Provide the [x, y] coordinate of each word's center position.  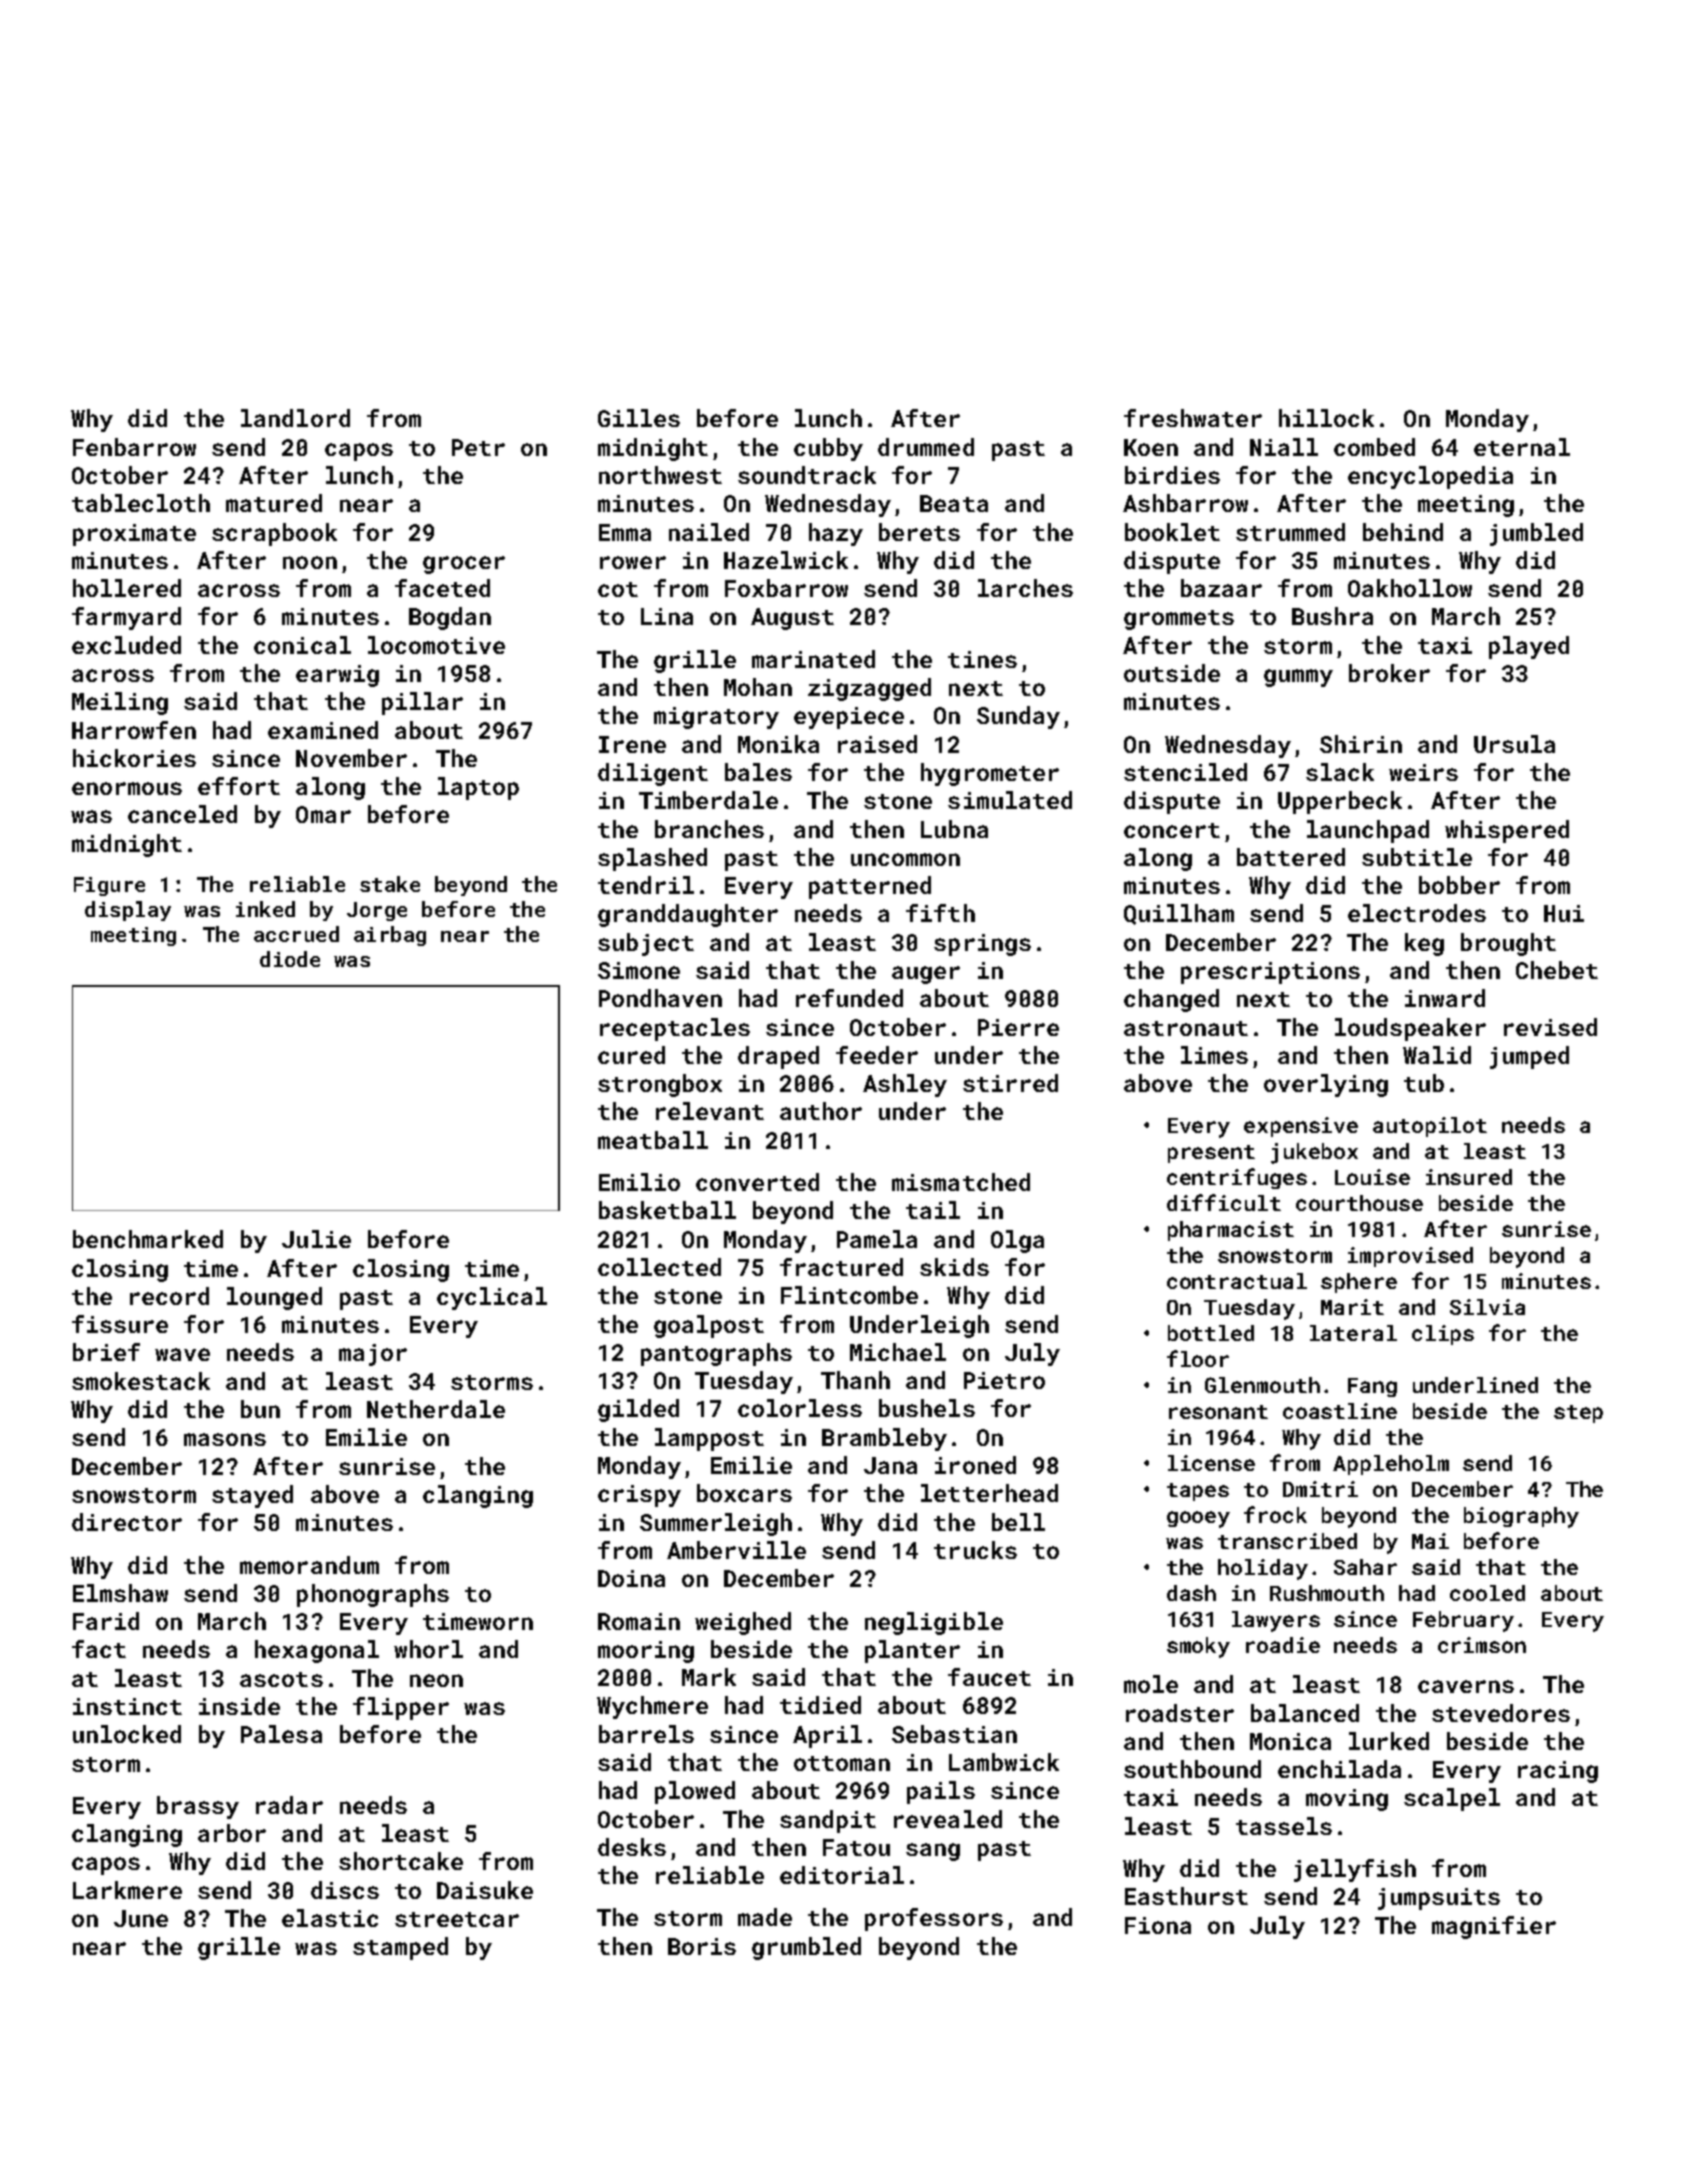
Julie [316, 1239]
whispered [1507, 831]
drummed [926, 447]
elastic [330, 1918]
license [1211, 1463]
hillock [1326, 418]
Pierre [1018, 1027]
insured [1469, 1177]
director [127, 1522]
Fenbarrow [134, 447]
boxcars [744, 1493]
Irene [632, 744]
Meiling [120, 703]
